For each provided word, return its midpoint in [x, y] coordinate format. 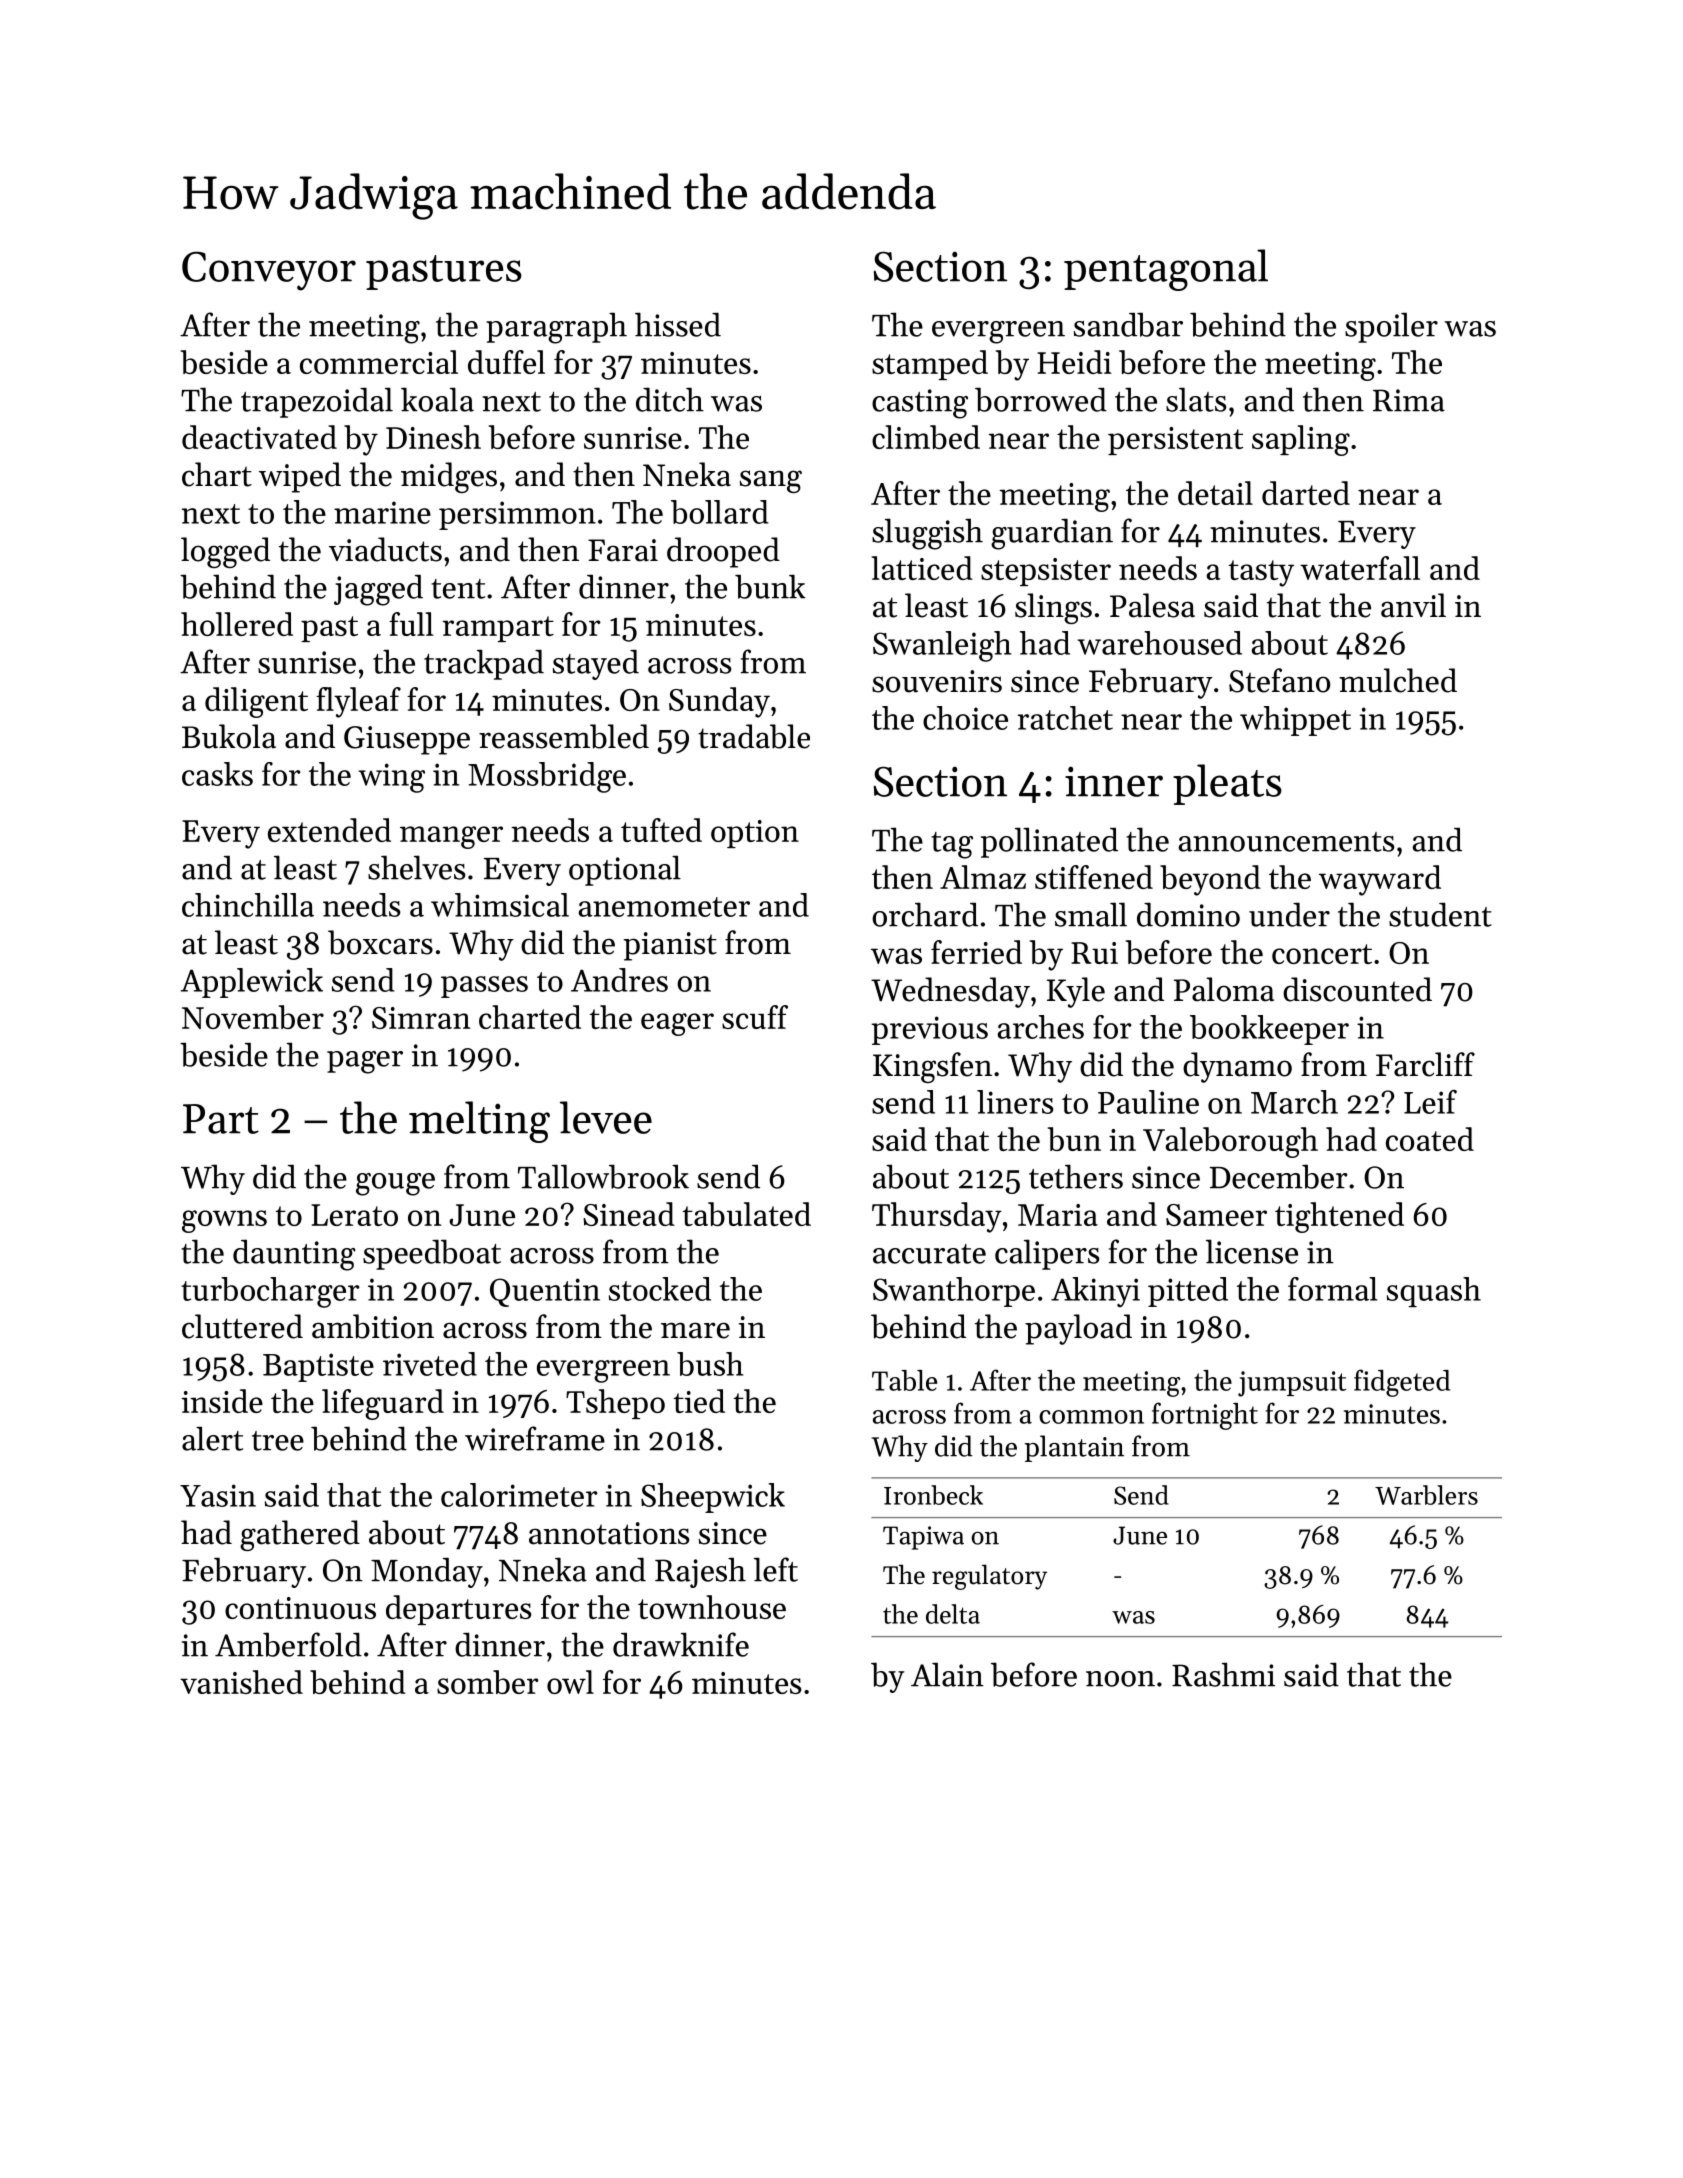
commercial [379, 362]
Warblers [1426, 1495]
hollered [237, 624]
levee [606, 1117]
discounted [1357, 989]
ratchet [1065, 718]
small [1091, 914]
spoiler [1391, 327]
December [1278, 1176]
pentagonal [1166, 270]
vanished [241, 1682]
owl [570, 1682]
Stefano [1279, 680]
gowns [224, 1221]
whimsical [500, 905]
